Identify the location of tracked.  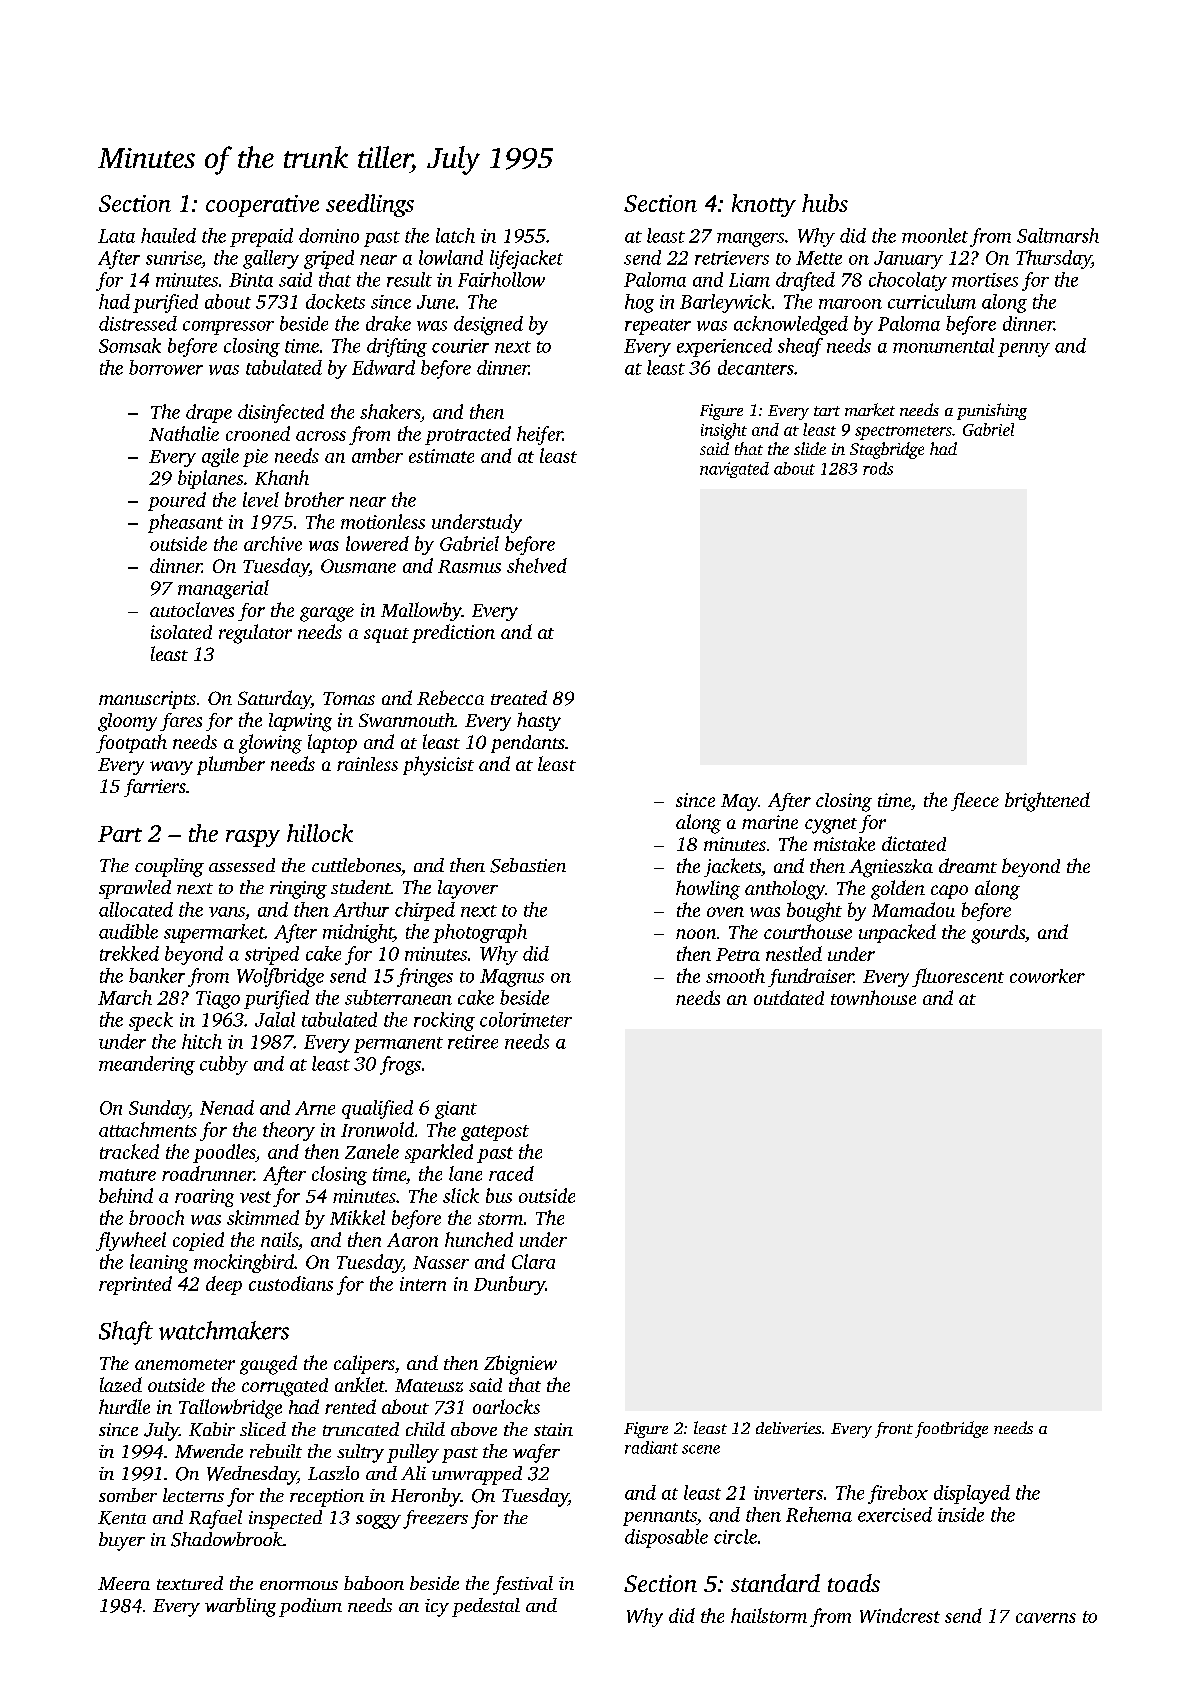
(129, 1151).
